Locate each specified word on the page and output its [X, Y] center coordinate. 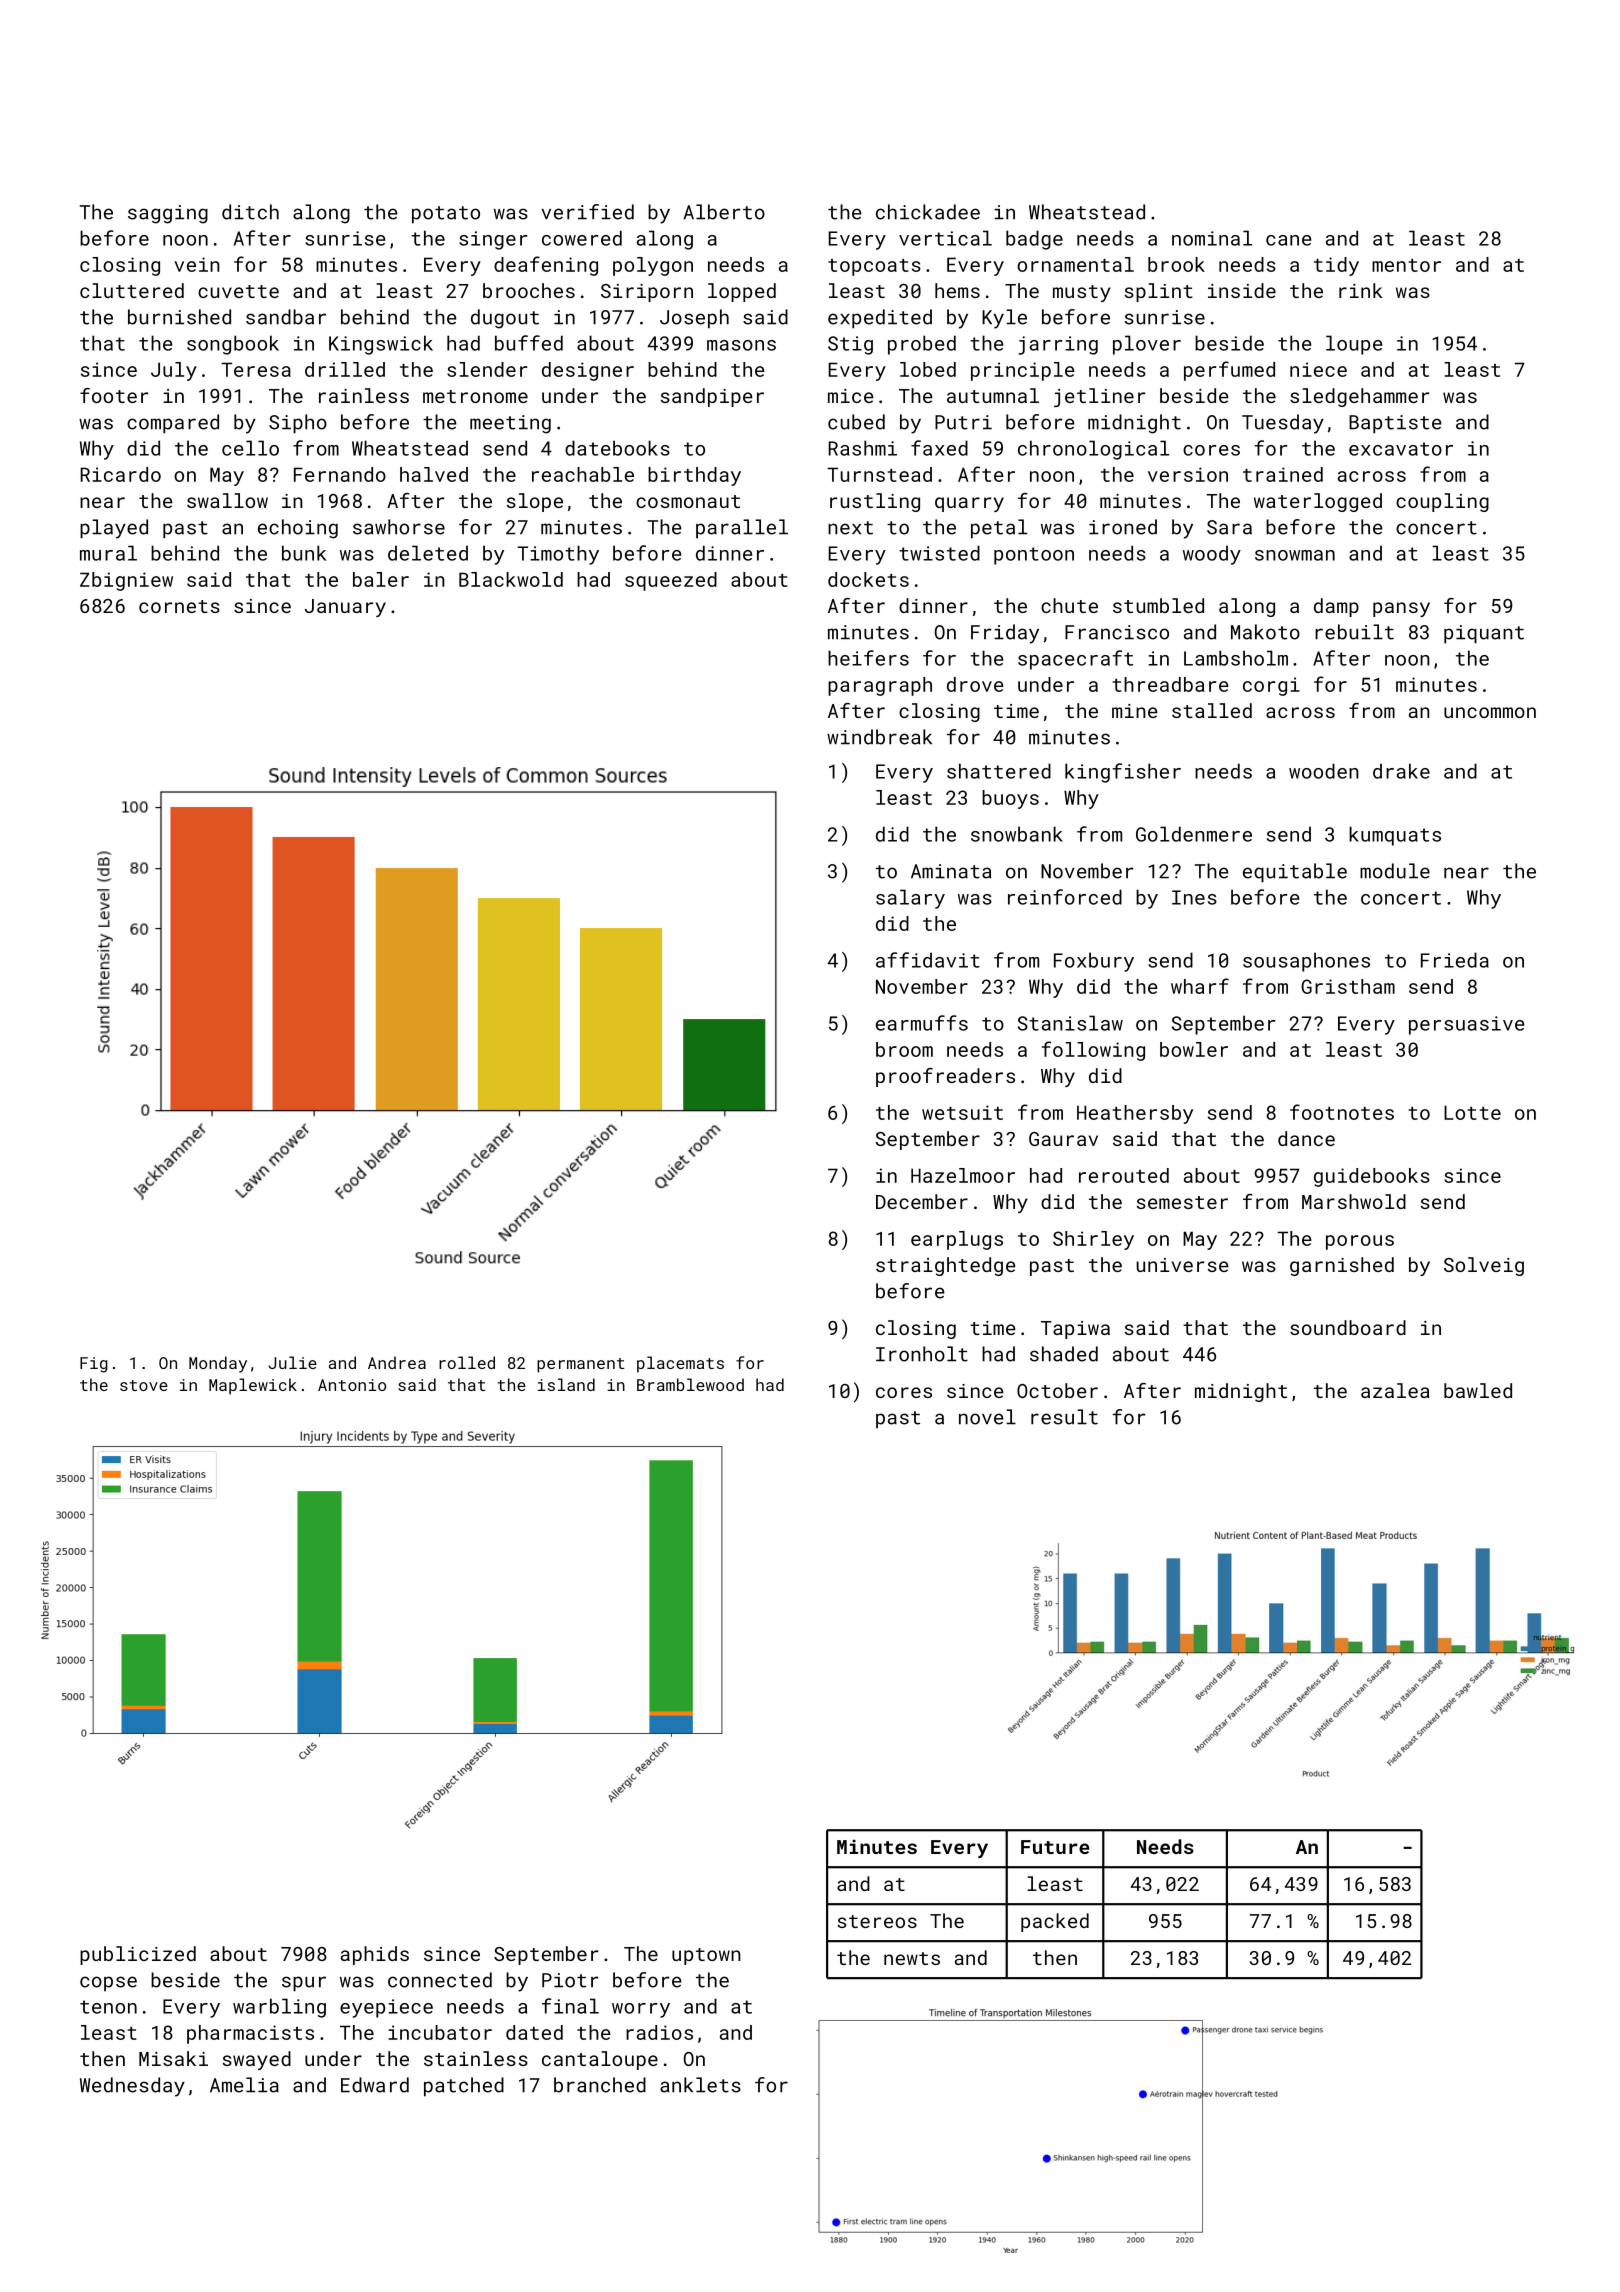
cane [1288, 240]
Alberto [724, 212]
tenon [108, 2007]
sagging [168, 214]
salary [910, 899]
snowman [1295, 555]
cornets [179, 606]
